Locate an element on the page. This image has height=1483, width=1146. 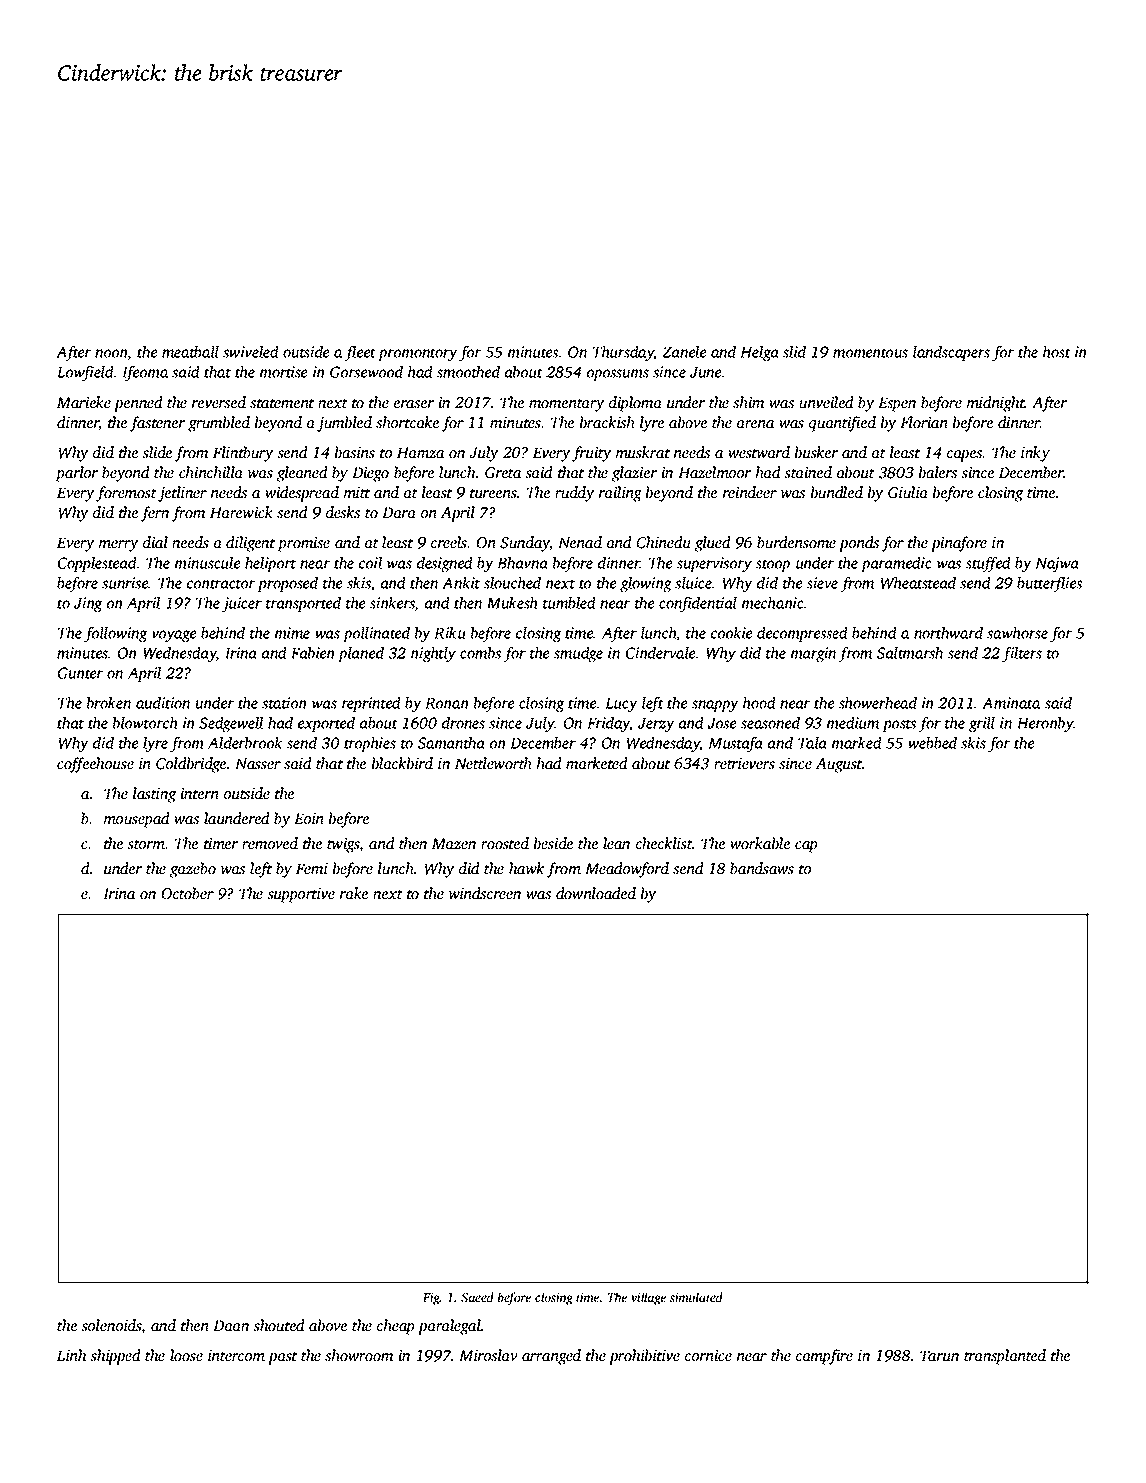
busker is located at coordinates (816, 452).
